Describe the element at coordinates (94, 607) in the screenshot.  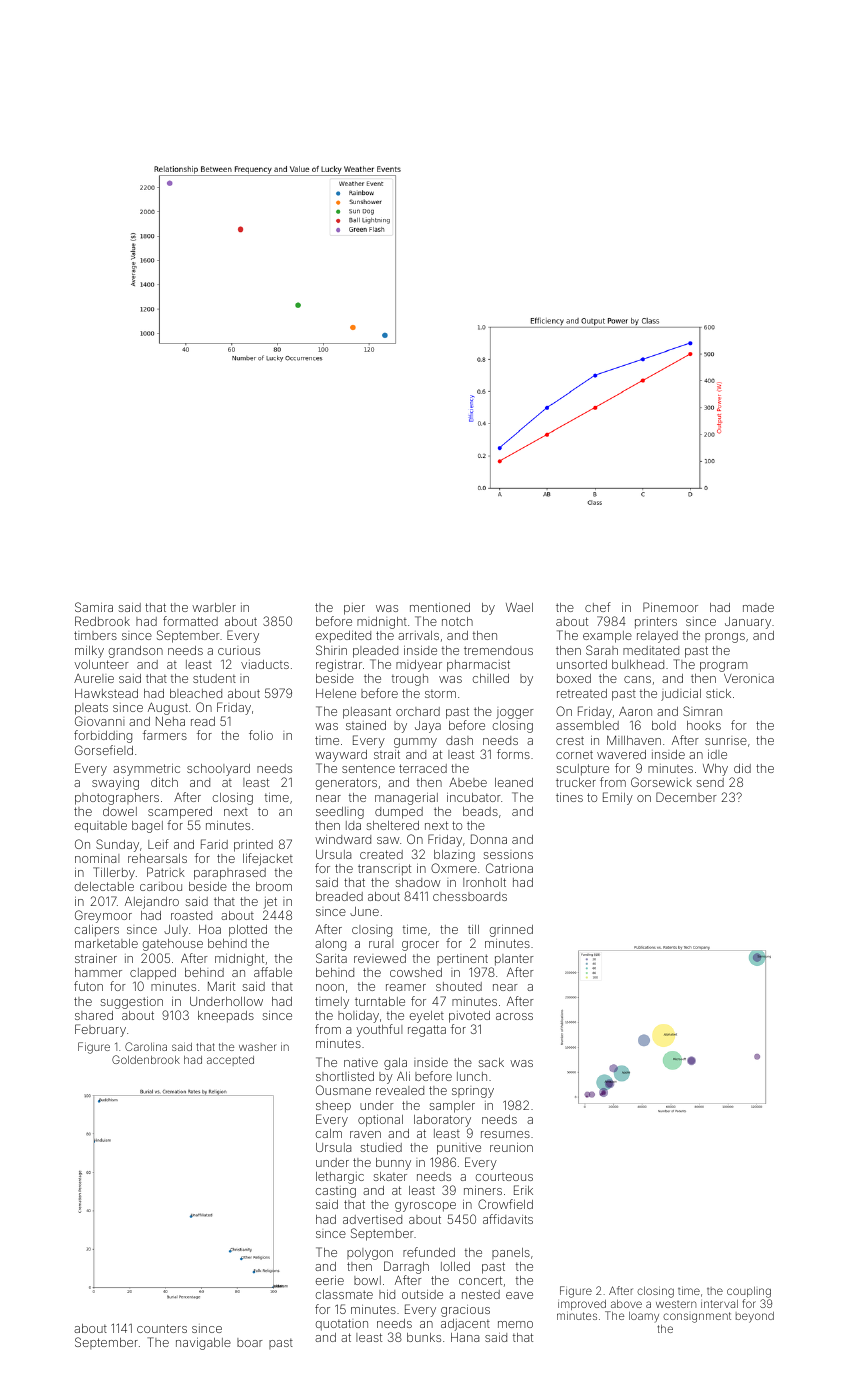
I see `Samira` at that location.
